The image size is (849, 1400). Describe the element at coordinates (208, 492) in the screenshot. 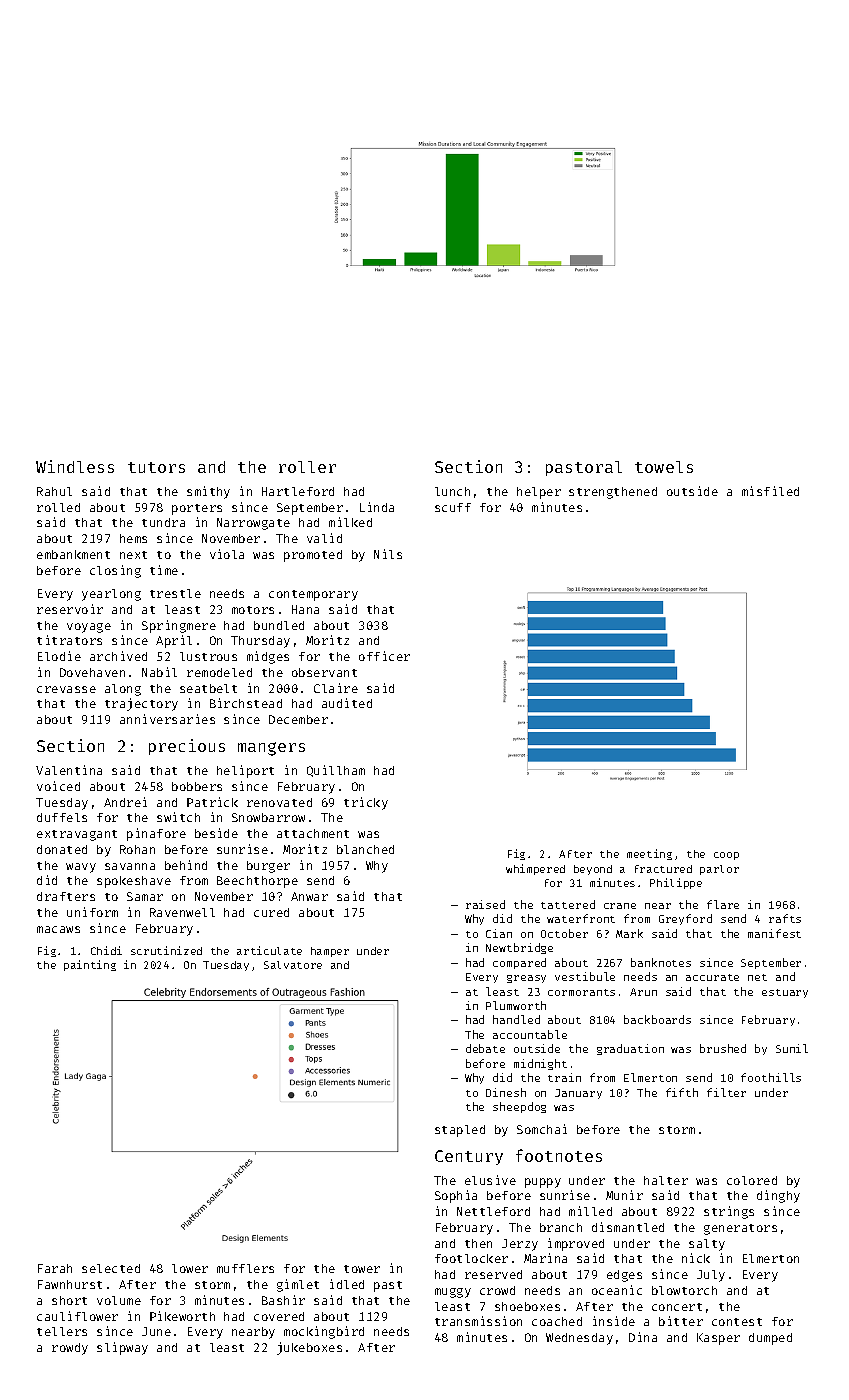

I see `smithy` at that location.
